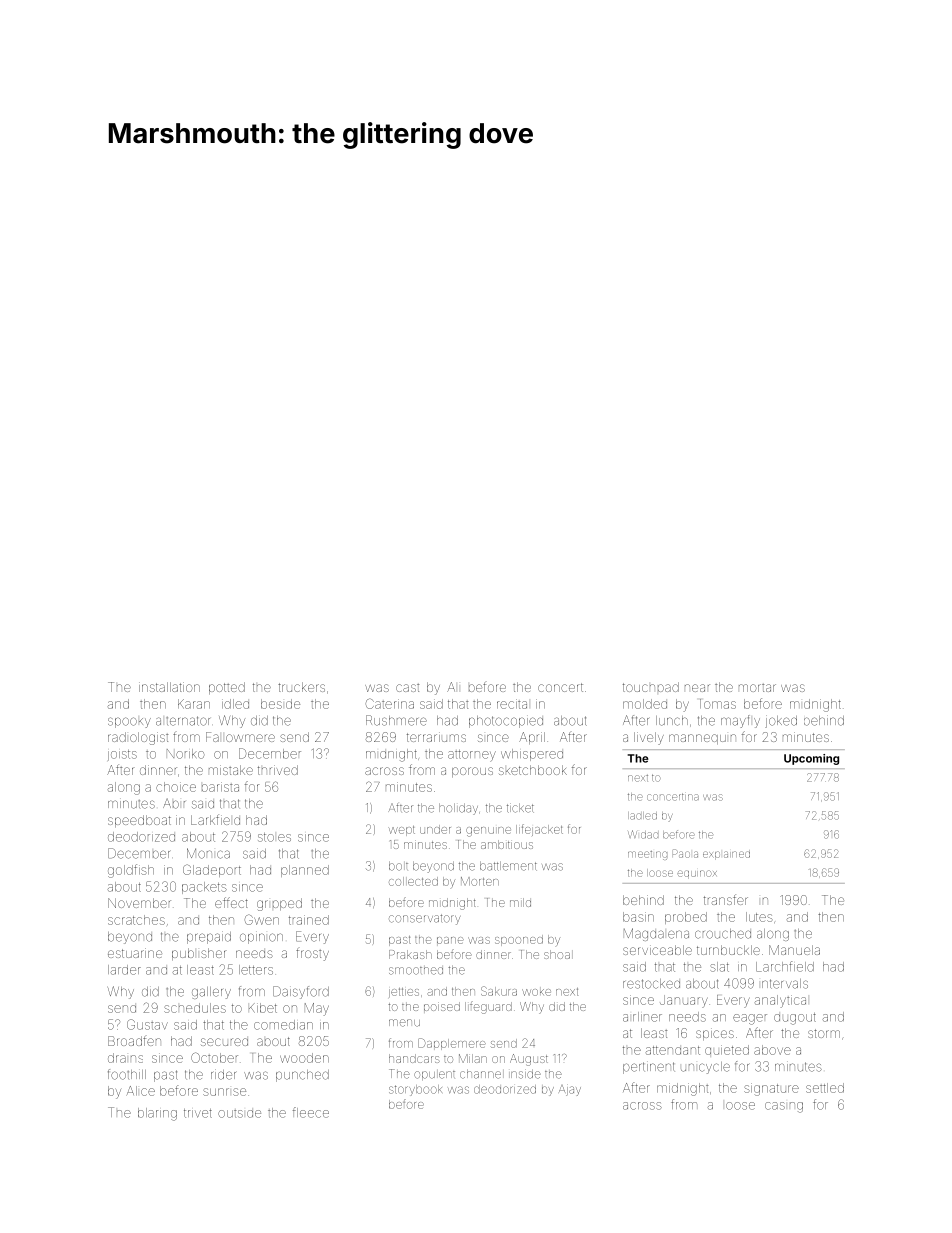 This screenshot has height=1233, width=952. Describe the element at coordinates (533, 770) in the screenshot. I see `sketchbook` at that location.
